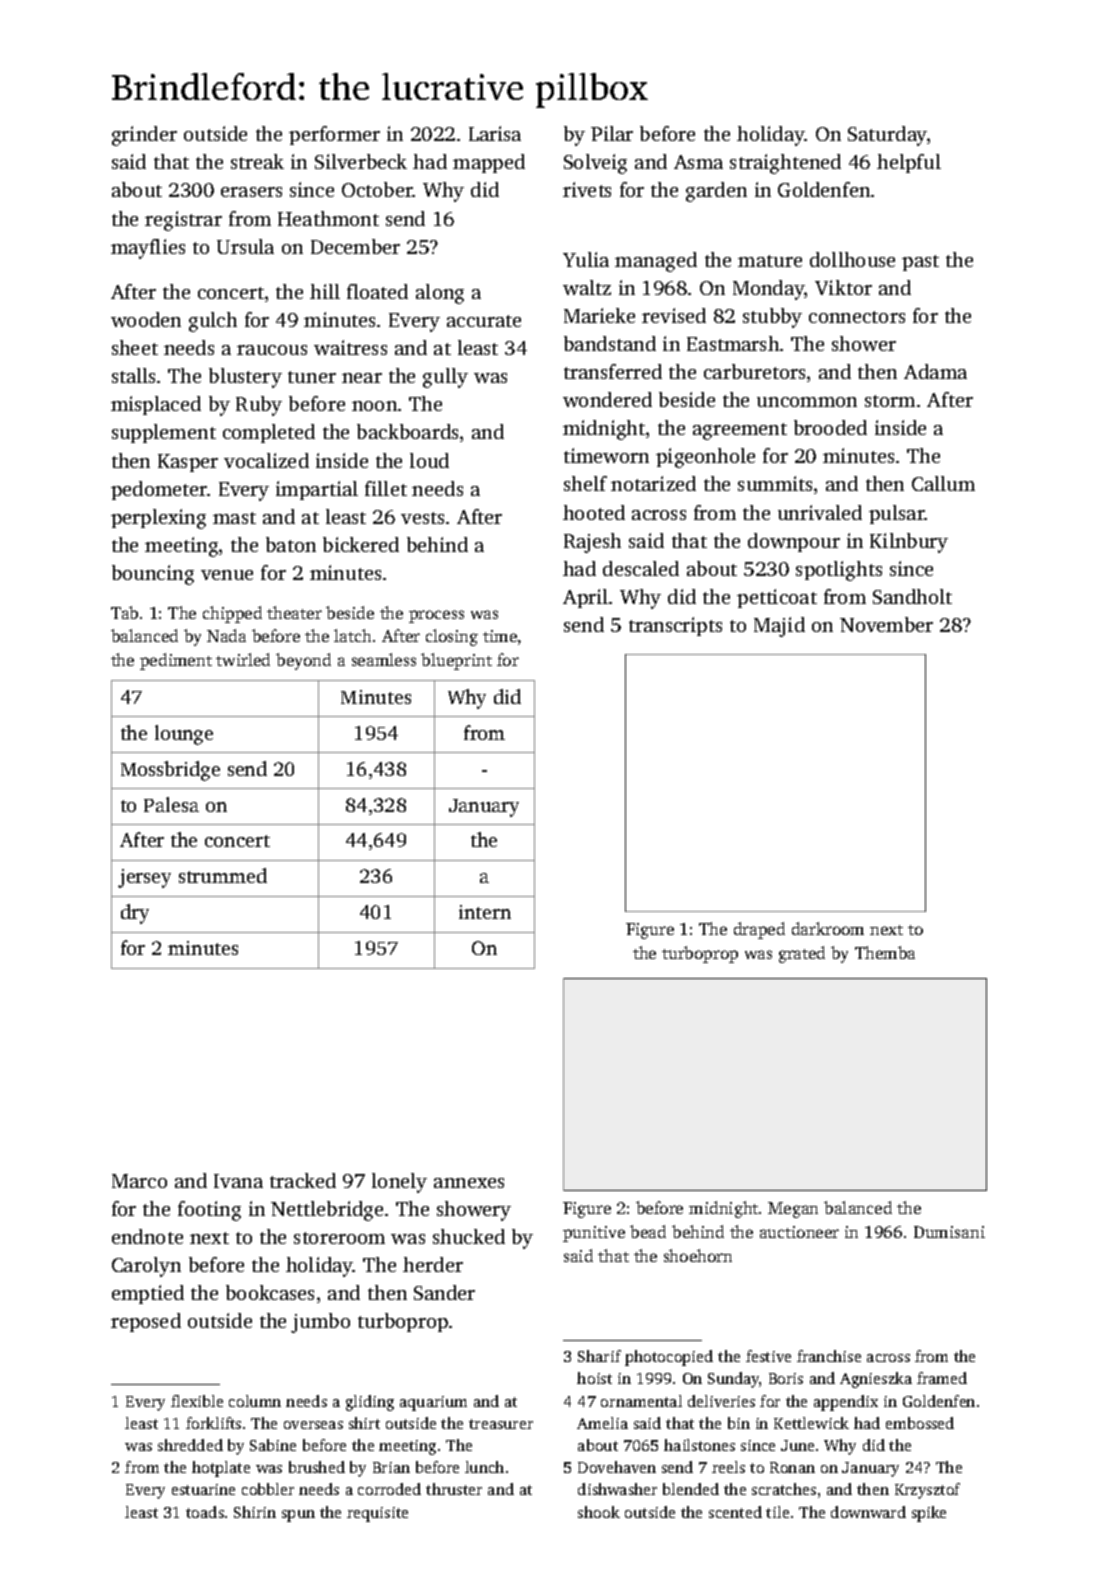  I want to click on Saturday, so click(887, 136).
